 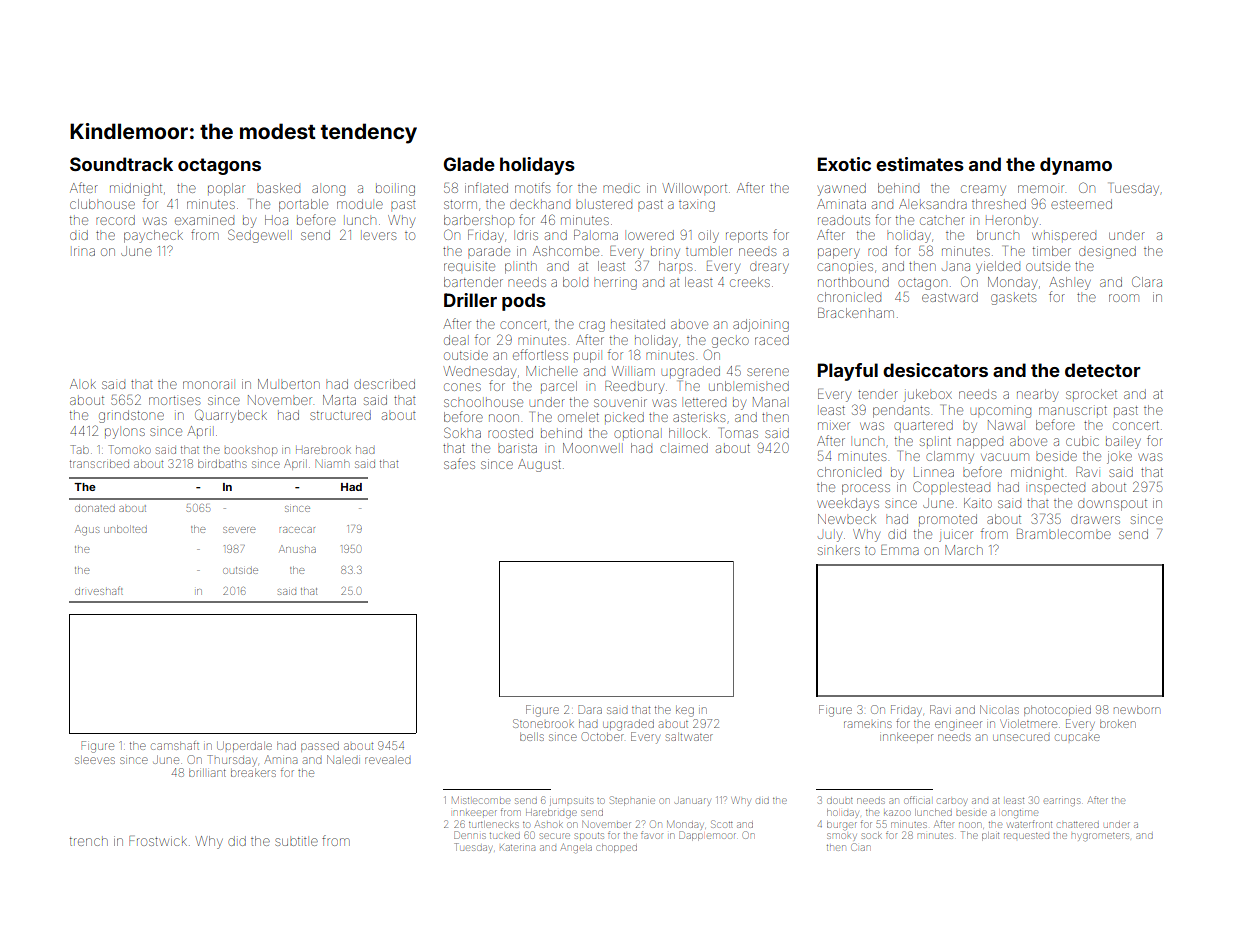 What do you see at coordinates (566, 251) in the document?
I see `Ashcombe` at bounding box center [566, 251].
